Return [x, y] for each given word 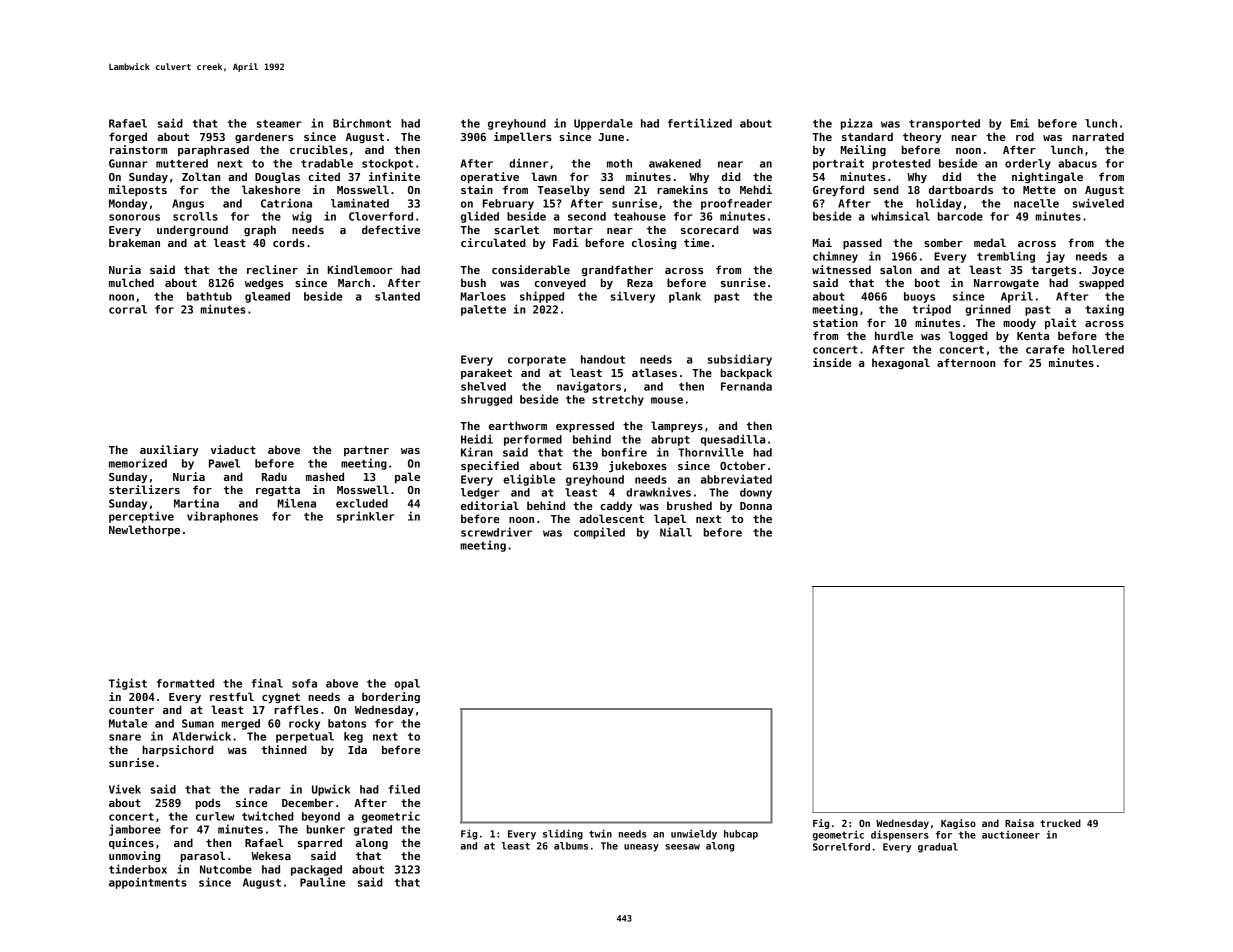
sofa [304, 683]
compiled [599, 533]
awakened [675, 163]
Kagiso [958, 824]
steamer [279, 124]
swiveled [1098, 203]
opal [407, 684]
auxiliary [169, 450]
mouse [667, 400]
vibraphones [222, 517]
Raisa [1019, 823]
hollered [1098, 349]
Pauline [322, 882]
